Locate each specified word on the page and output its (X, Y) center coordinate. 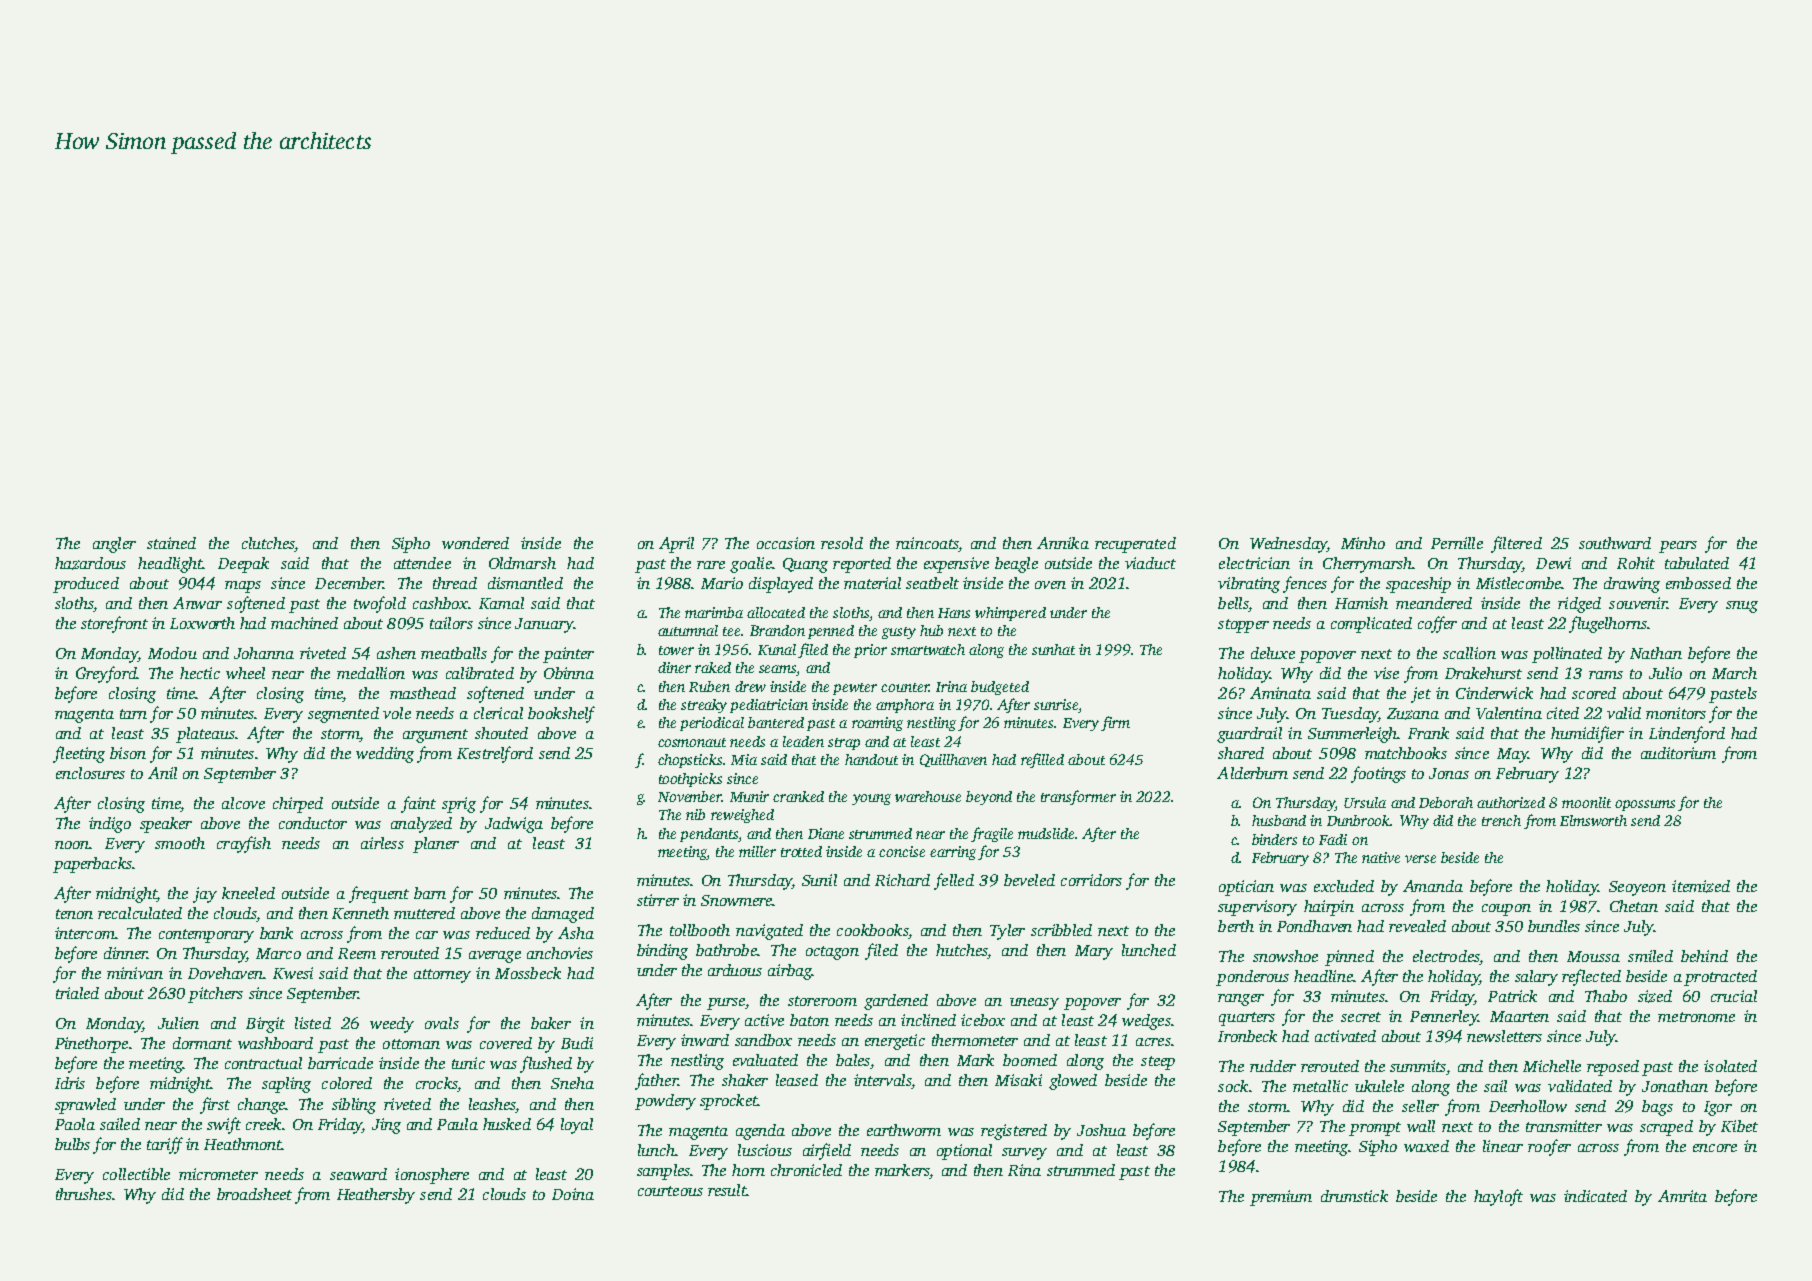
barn (430, 893)
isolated (1730, 1066)
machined (304, 623)
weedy (392, 1025)
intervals (882, 1080)
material (872, 583)
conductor (313, 823)
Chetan (1634, 906)
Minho (1363, 543)
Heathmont (243, 1144)
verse (1420, 859)
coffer (1437, 624)
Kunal (777, 649)
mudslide (1046, 833)
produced (86, 585)
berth (1236, 926)
